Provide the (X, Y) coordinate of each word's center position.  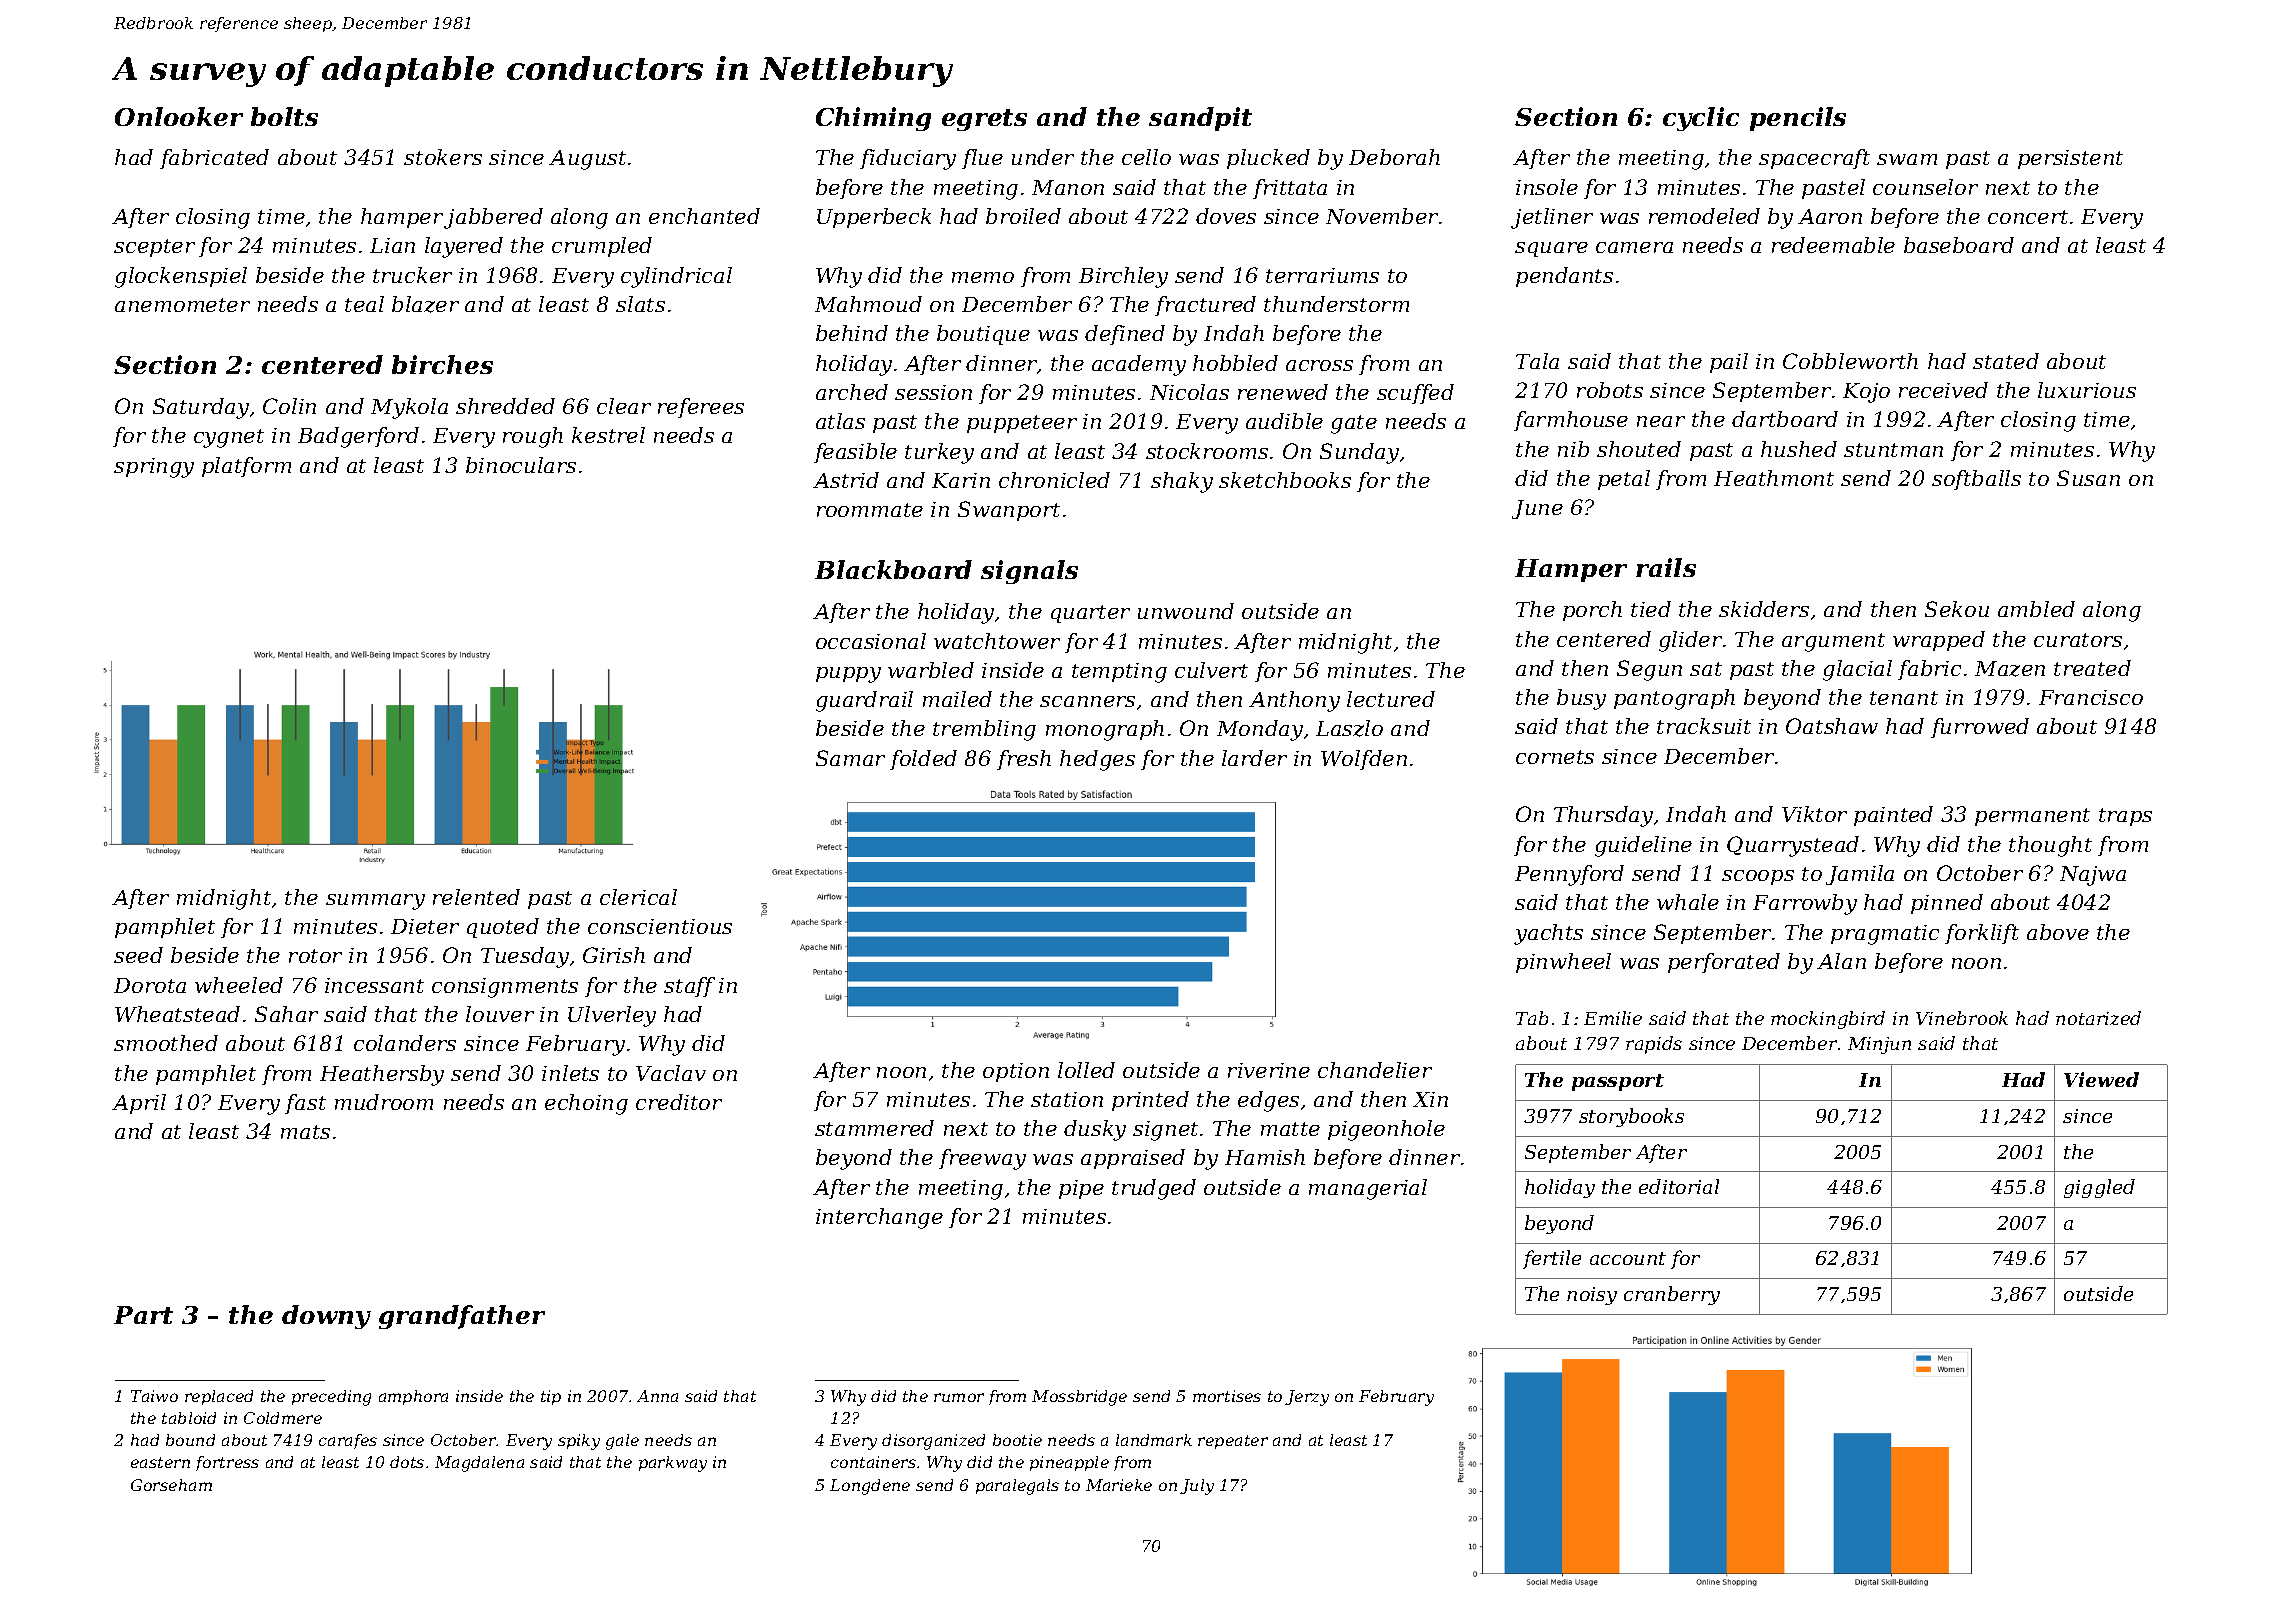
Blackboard (893, 569)
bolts (284, 116)
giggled (2099, 1188)
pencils (1798, 119)
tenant (1904, 698)
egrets (984, 120)
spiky (579, 1442)
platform (246, 467)
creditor (679, 1102)
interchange (879, 1218)
